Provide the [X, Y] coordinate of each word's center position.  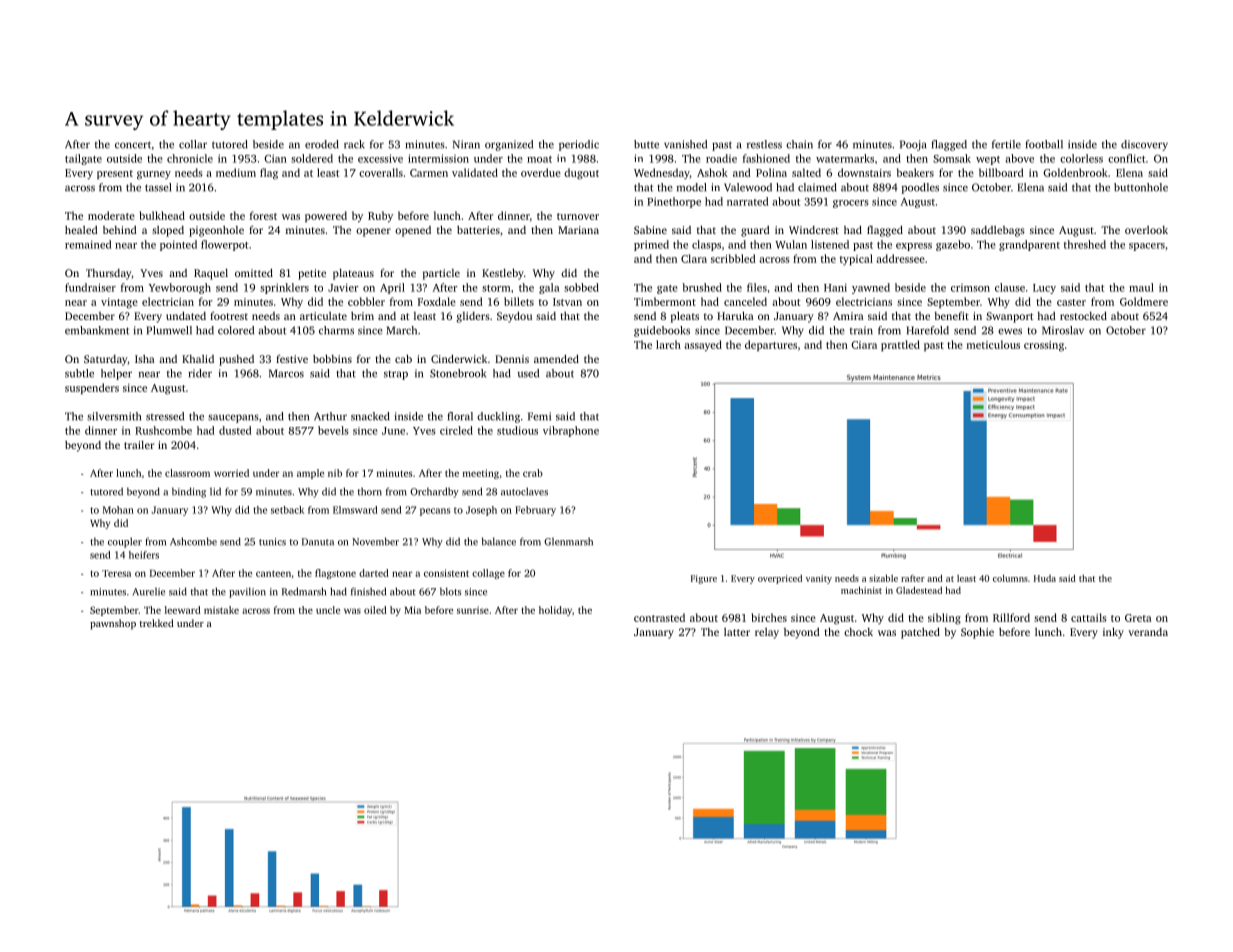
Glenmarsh [568, 542]
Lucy [1044, 289]
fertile [1006, 144]
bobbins [332, 358]
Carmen [429, 173]
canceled [745, 301]
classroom [187, 473]
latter [737, 632]
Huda [1045, 578]
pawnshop [113, 624]
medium [236, 172]
